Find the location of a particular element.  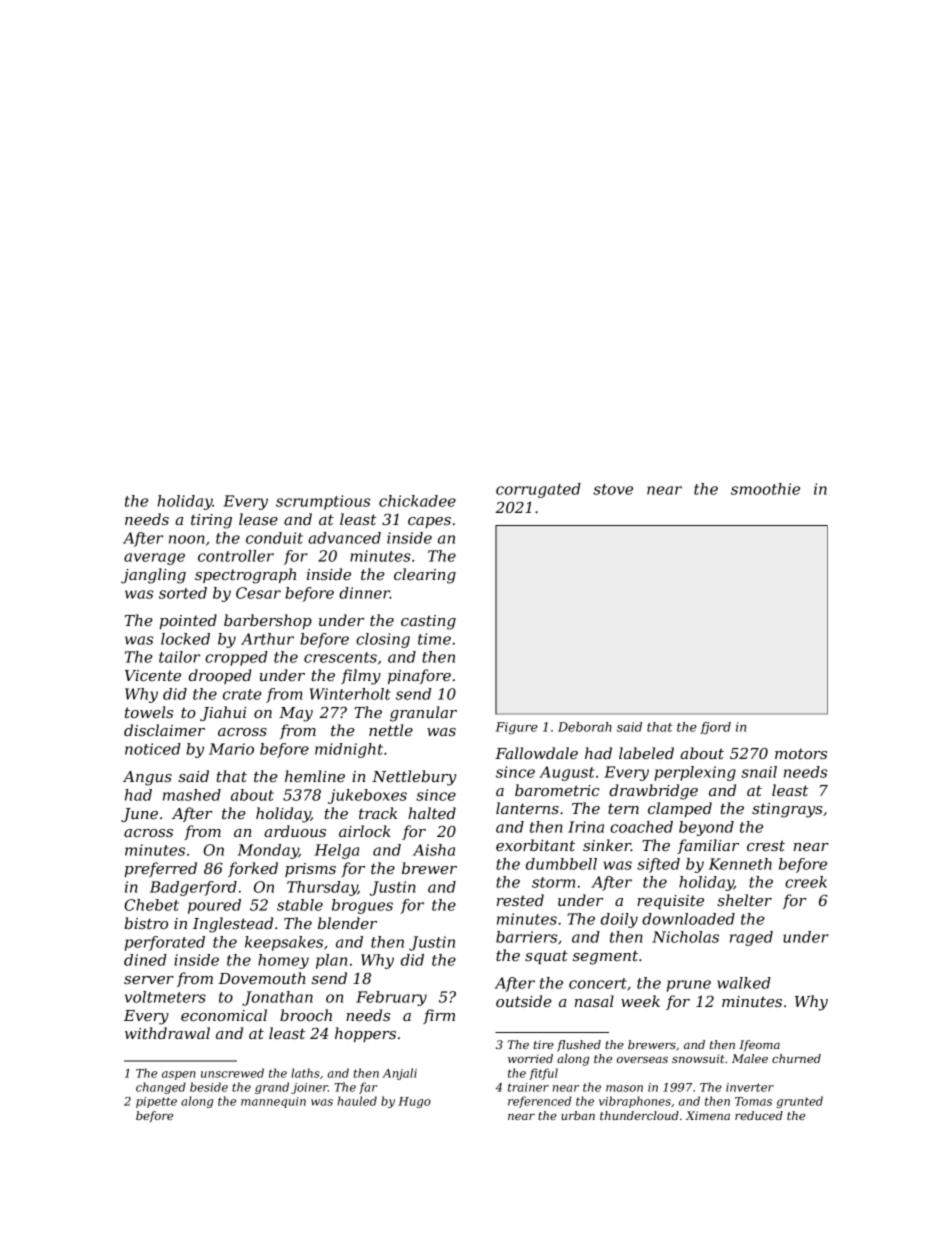

week is located at coordinates (640, 1001).
